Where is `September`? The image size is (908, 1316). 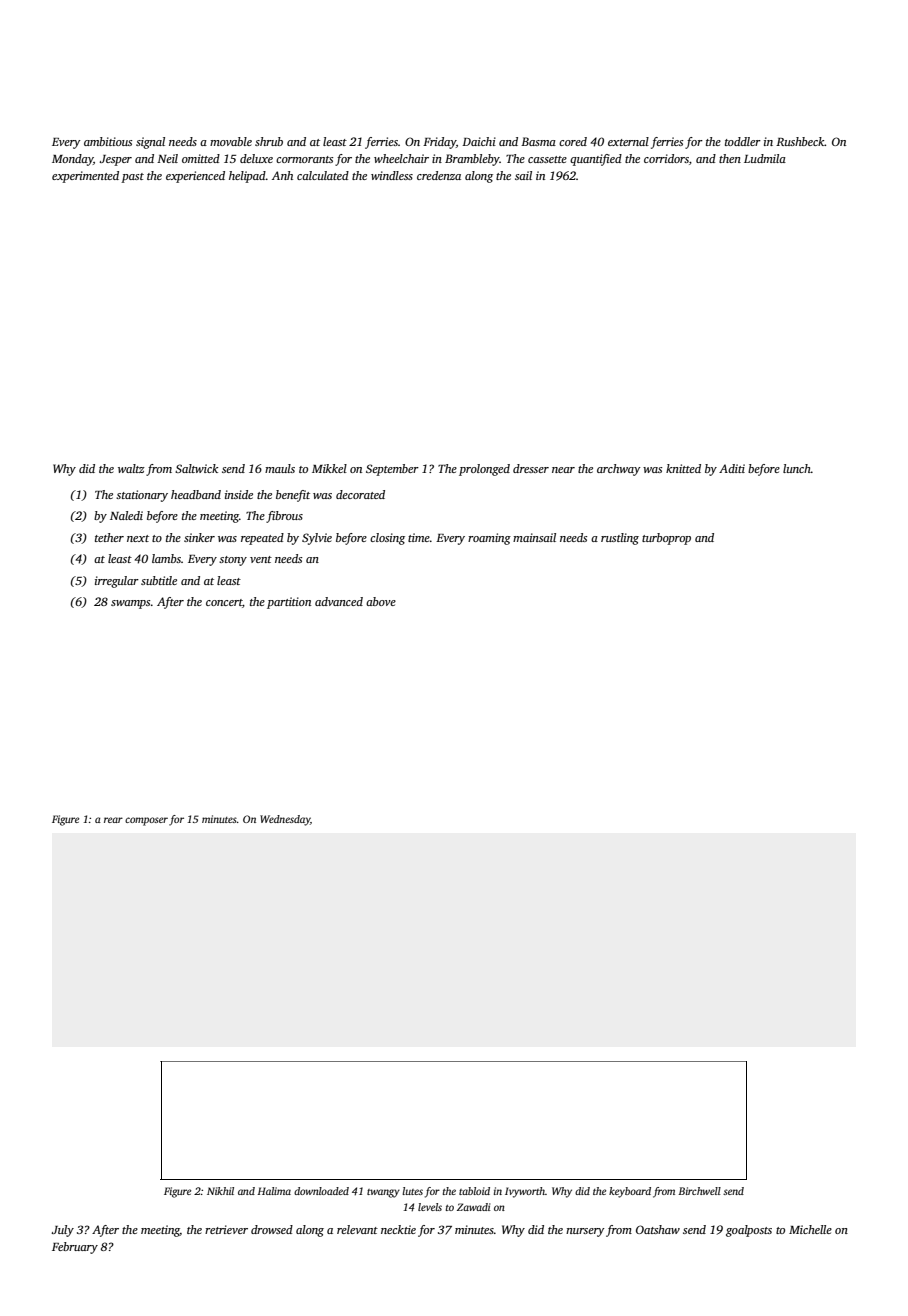 September is located at coordinates (392, 470).
